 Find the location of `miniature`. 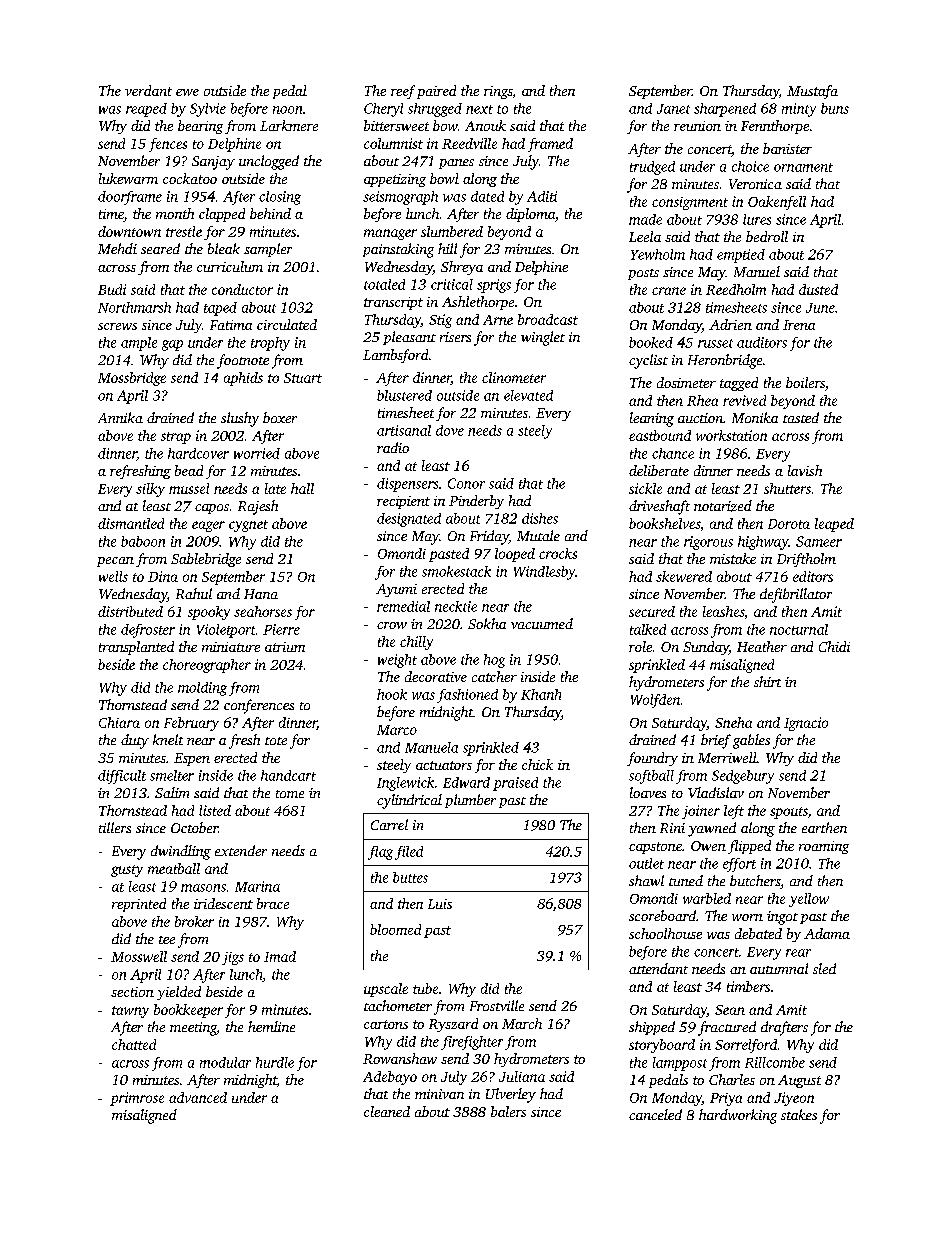

miniature is located at coordinates (231, 647).
